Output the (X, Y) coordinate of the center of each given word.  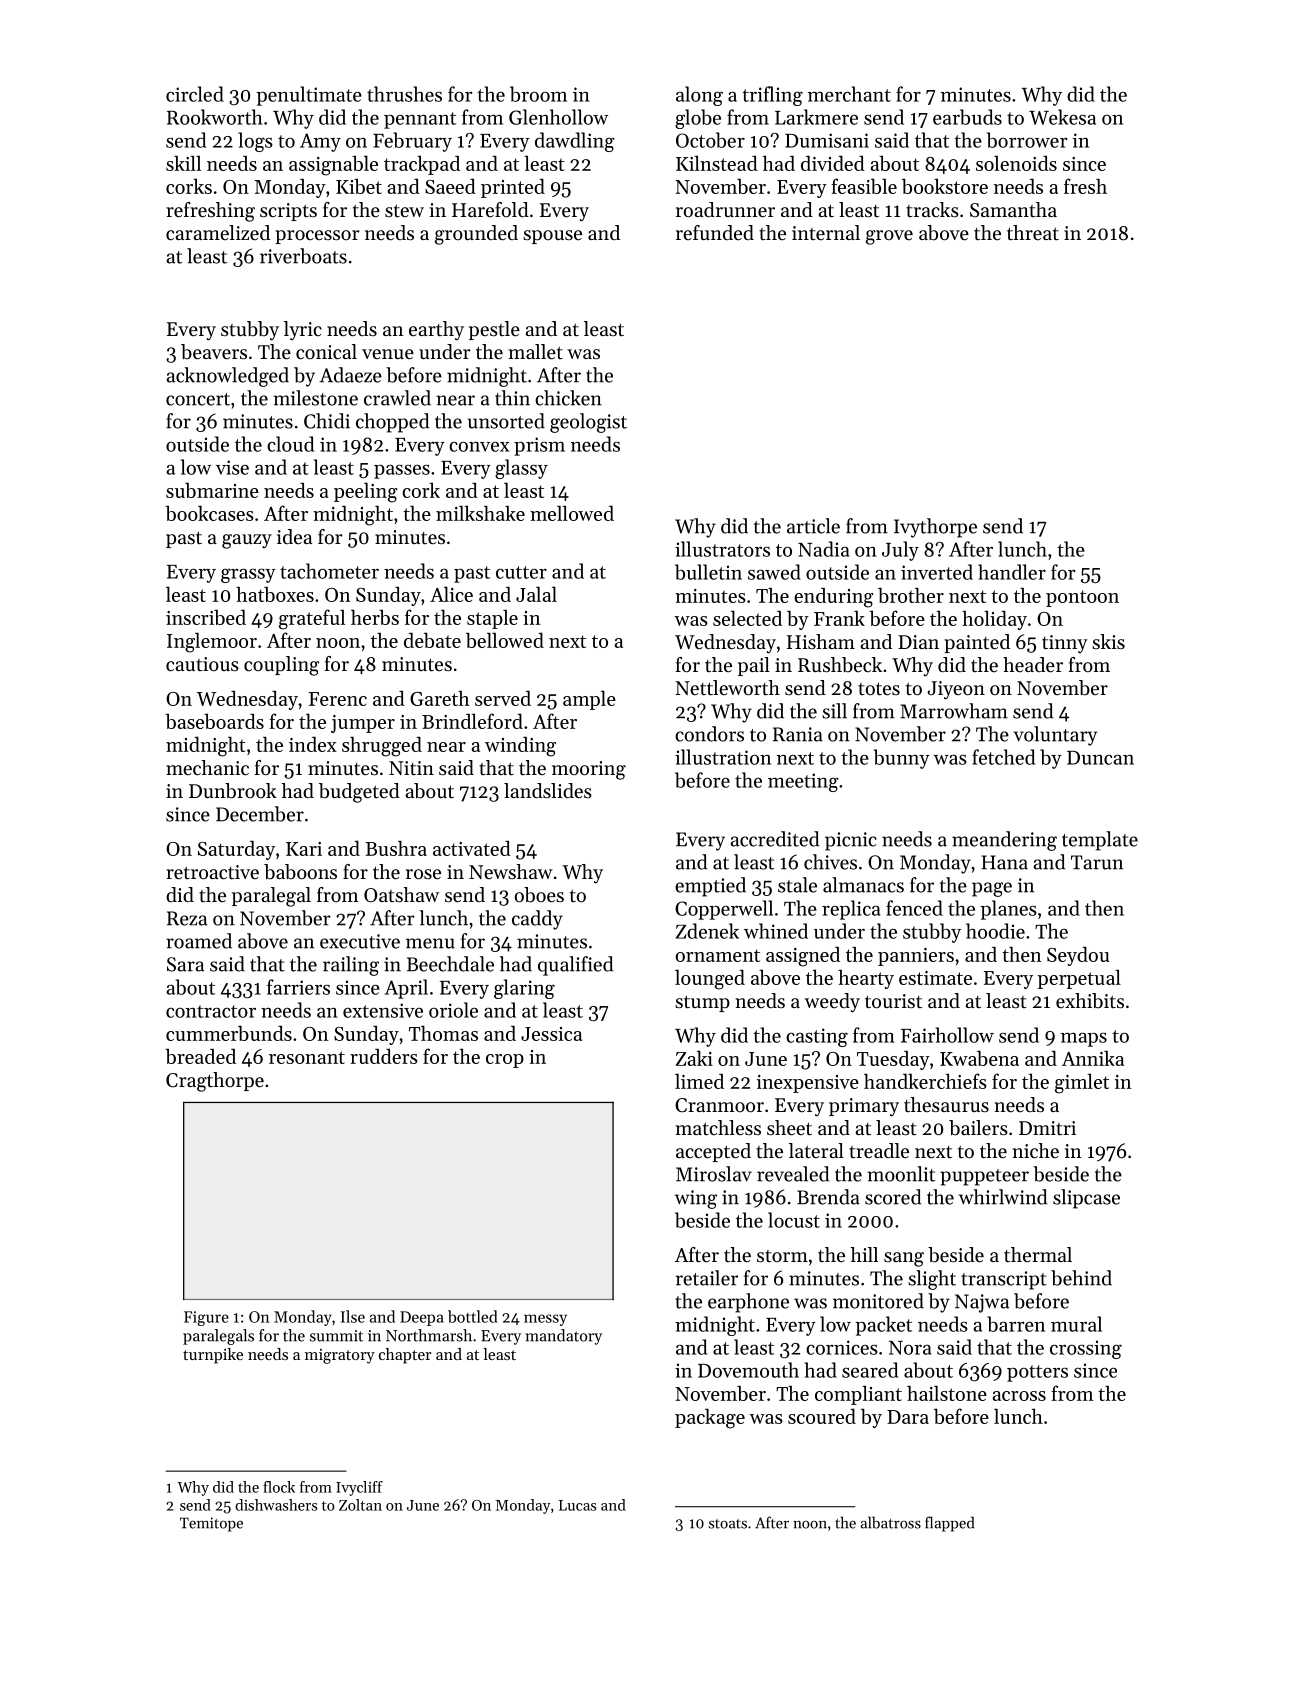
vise (232, 467)
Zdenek (707, 931)
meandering (1004, 841)
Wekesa (1062, 117)
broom (538, 94)
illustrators (722, 549)
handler (1012, 572)
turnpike (213, 1356)
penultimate (309, 96)
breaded (200, 1056)
